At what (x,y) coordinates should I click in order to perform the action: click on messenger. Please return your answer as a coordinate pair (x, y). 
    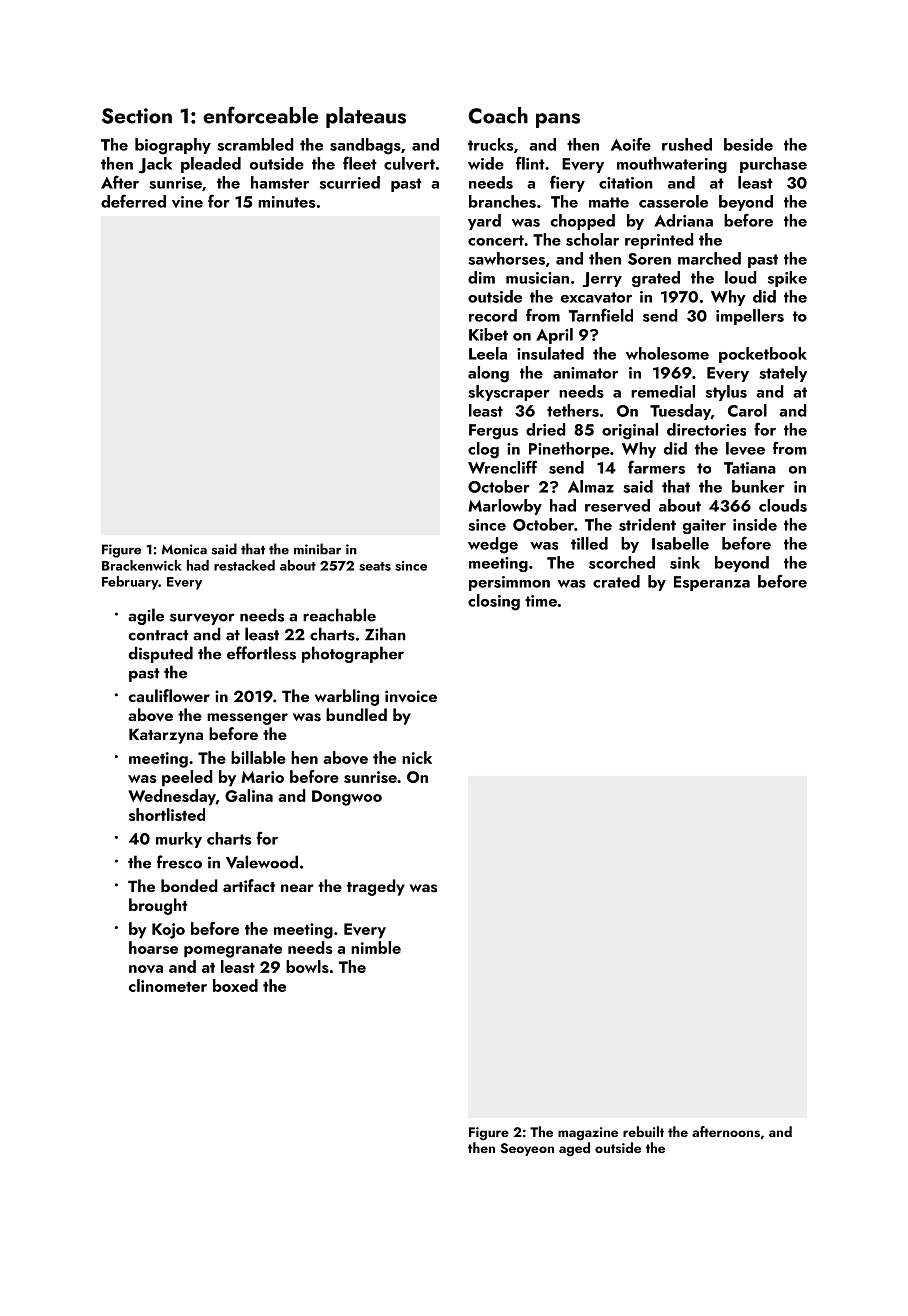
    Looking at the image, I should click on (247, 719).
